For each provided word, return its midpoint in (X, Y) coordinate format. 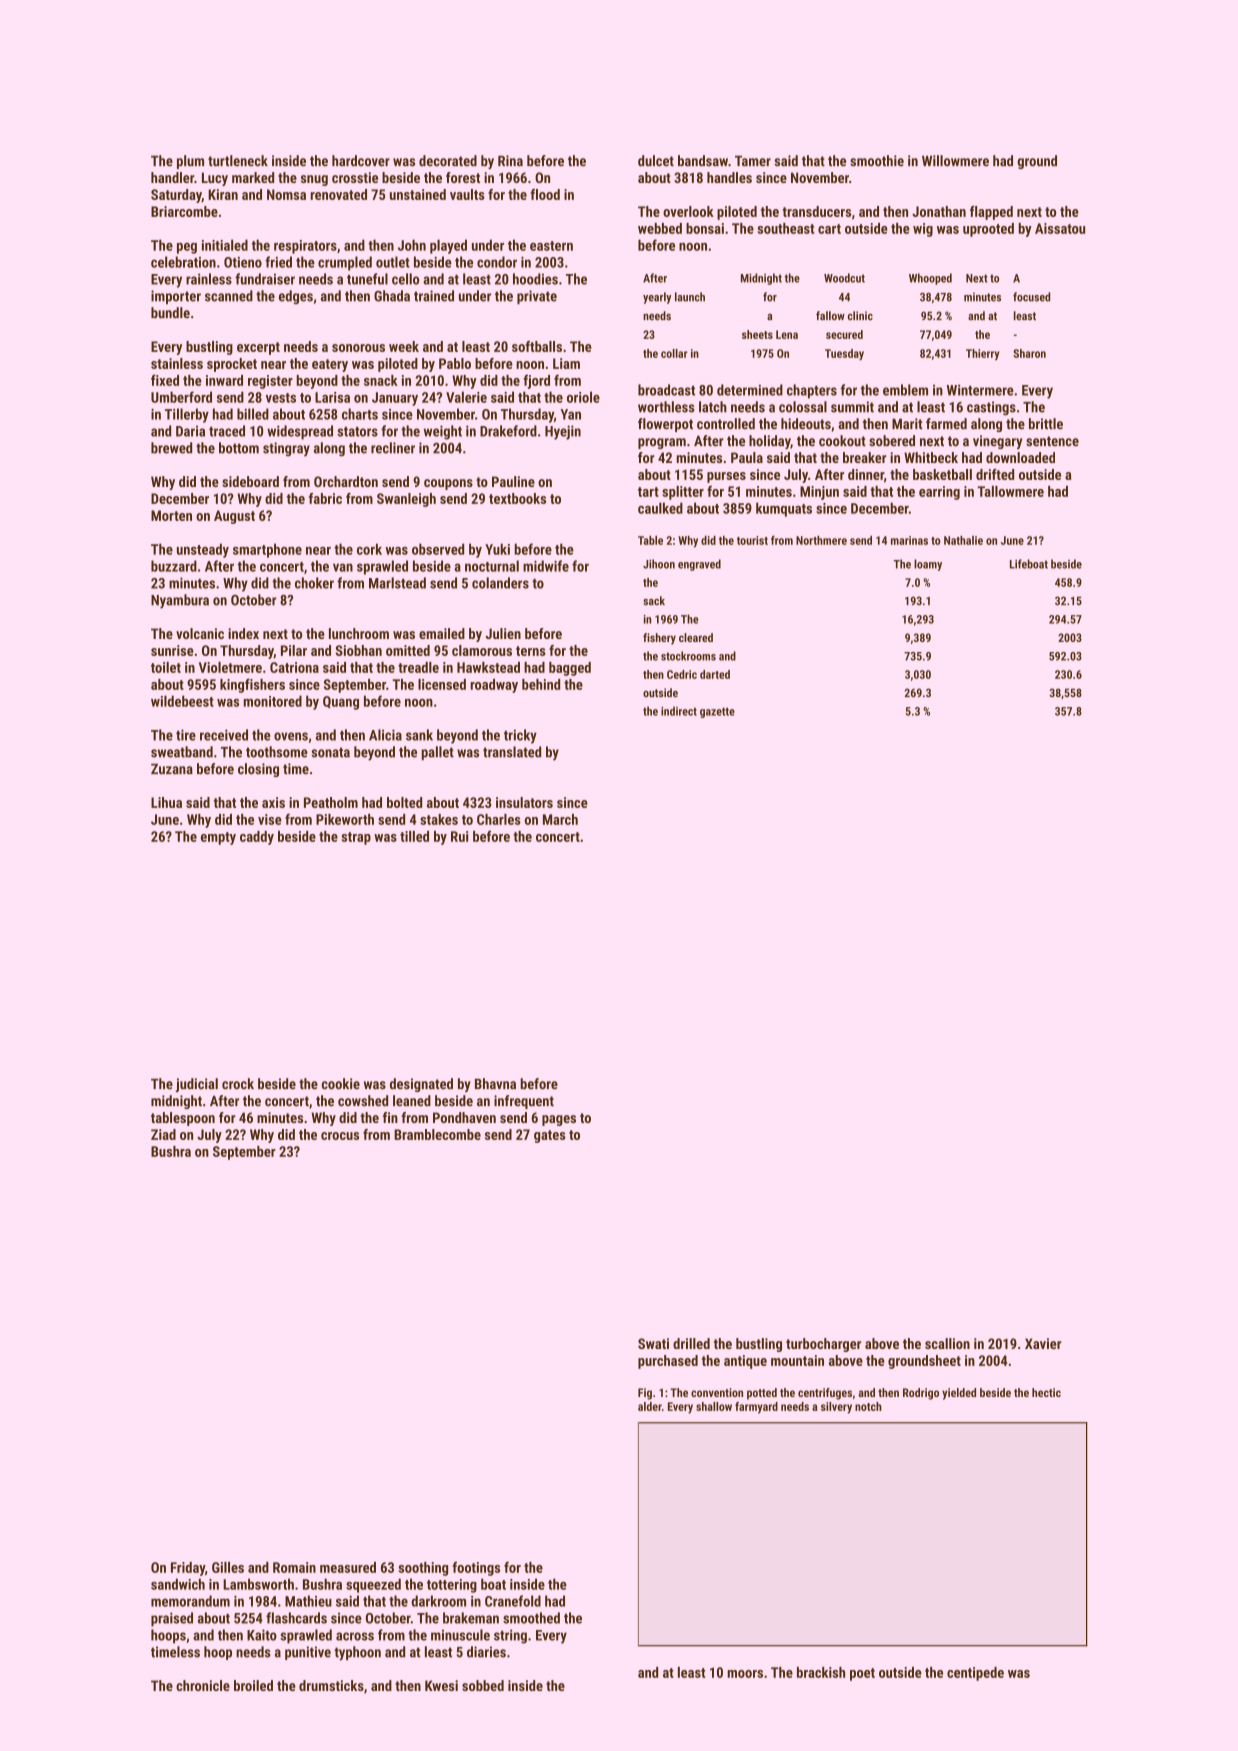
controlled (726, 424)
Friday (188, 1569)
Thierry (982, 354)
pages (559, 1120)
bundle (170, 312)
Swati (653, 1343)
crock (238, 1084)
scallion (947, 1343)
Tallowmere (1010, 491)
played (448, 246)
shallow (714, 1406)
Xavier (1043, 1343)
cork (369, 549)
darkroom (438, 1601)
